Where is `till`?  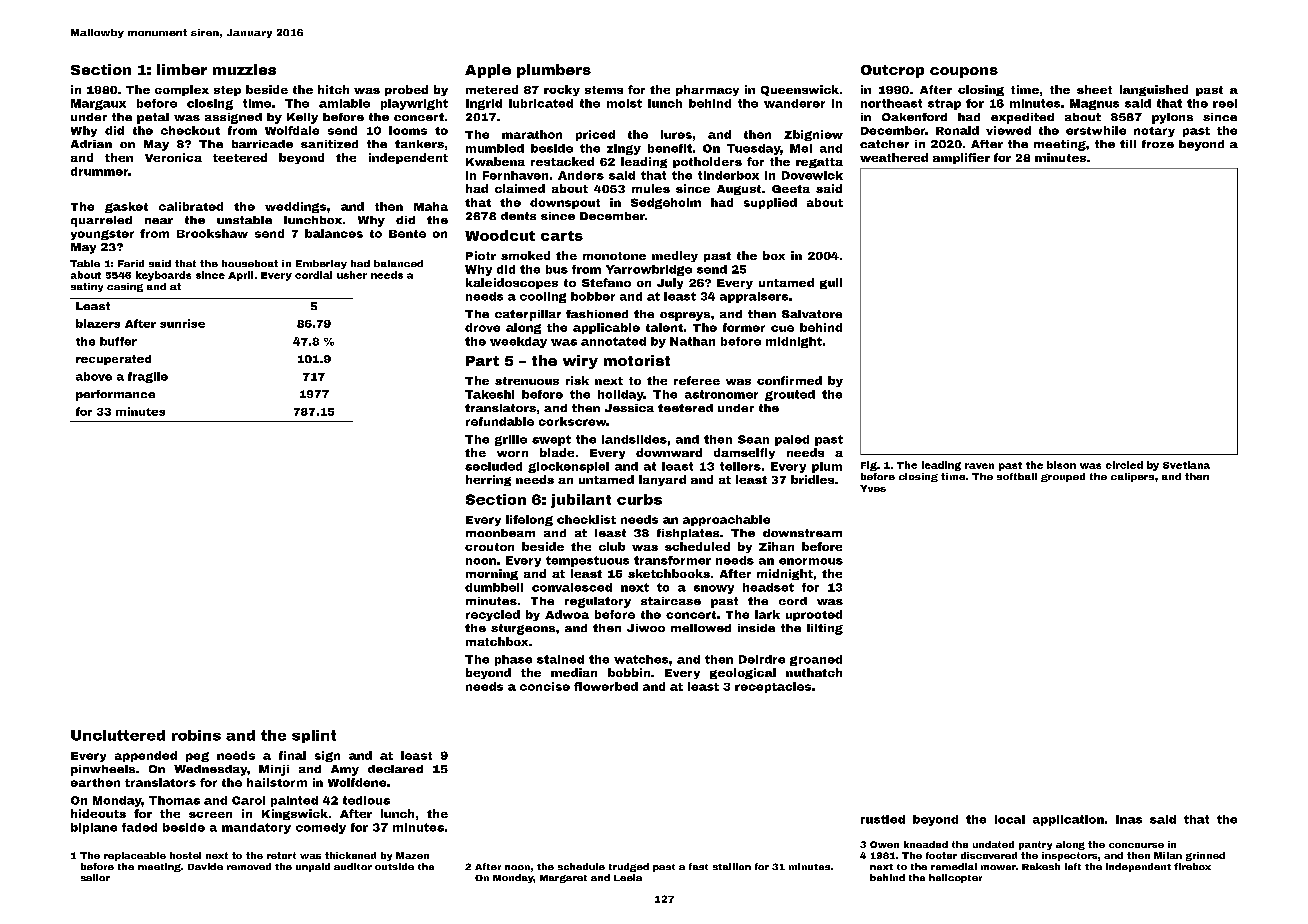
till is located at coordinates (1128, 144).
